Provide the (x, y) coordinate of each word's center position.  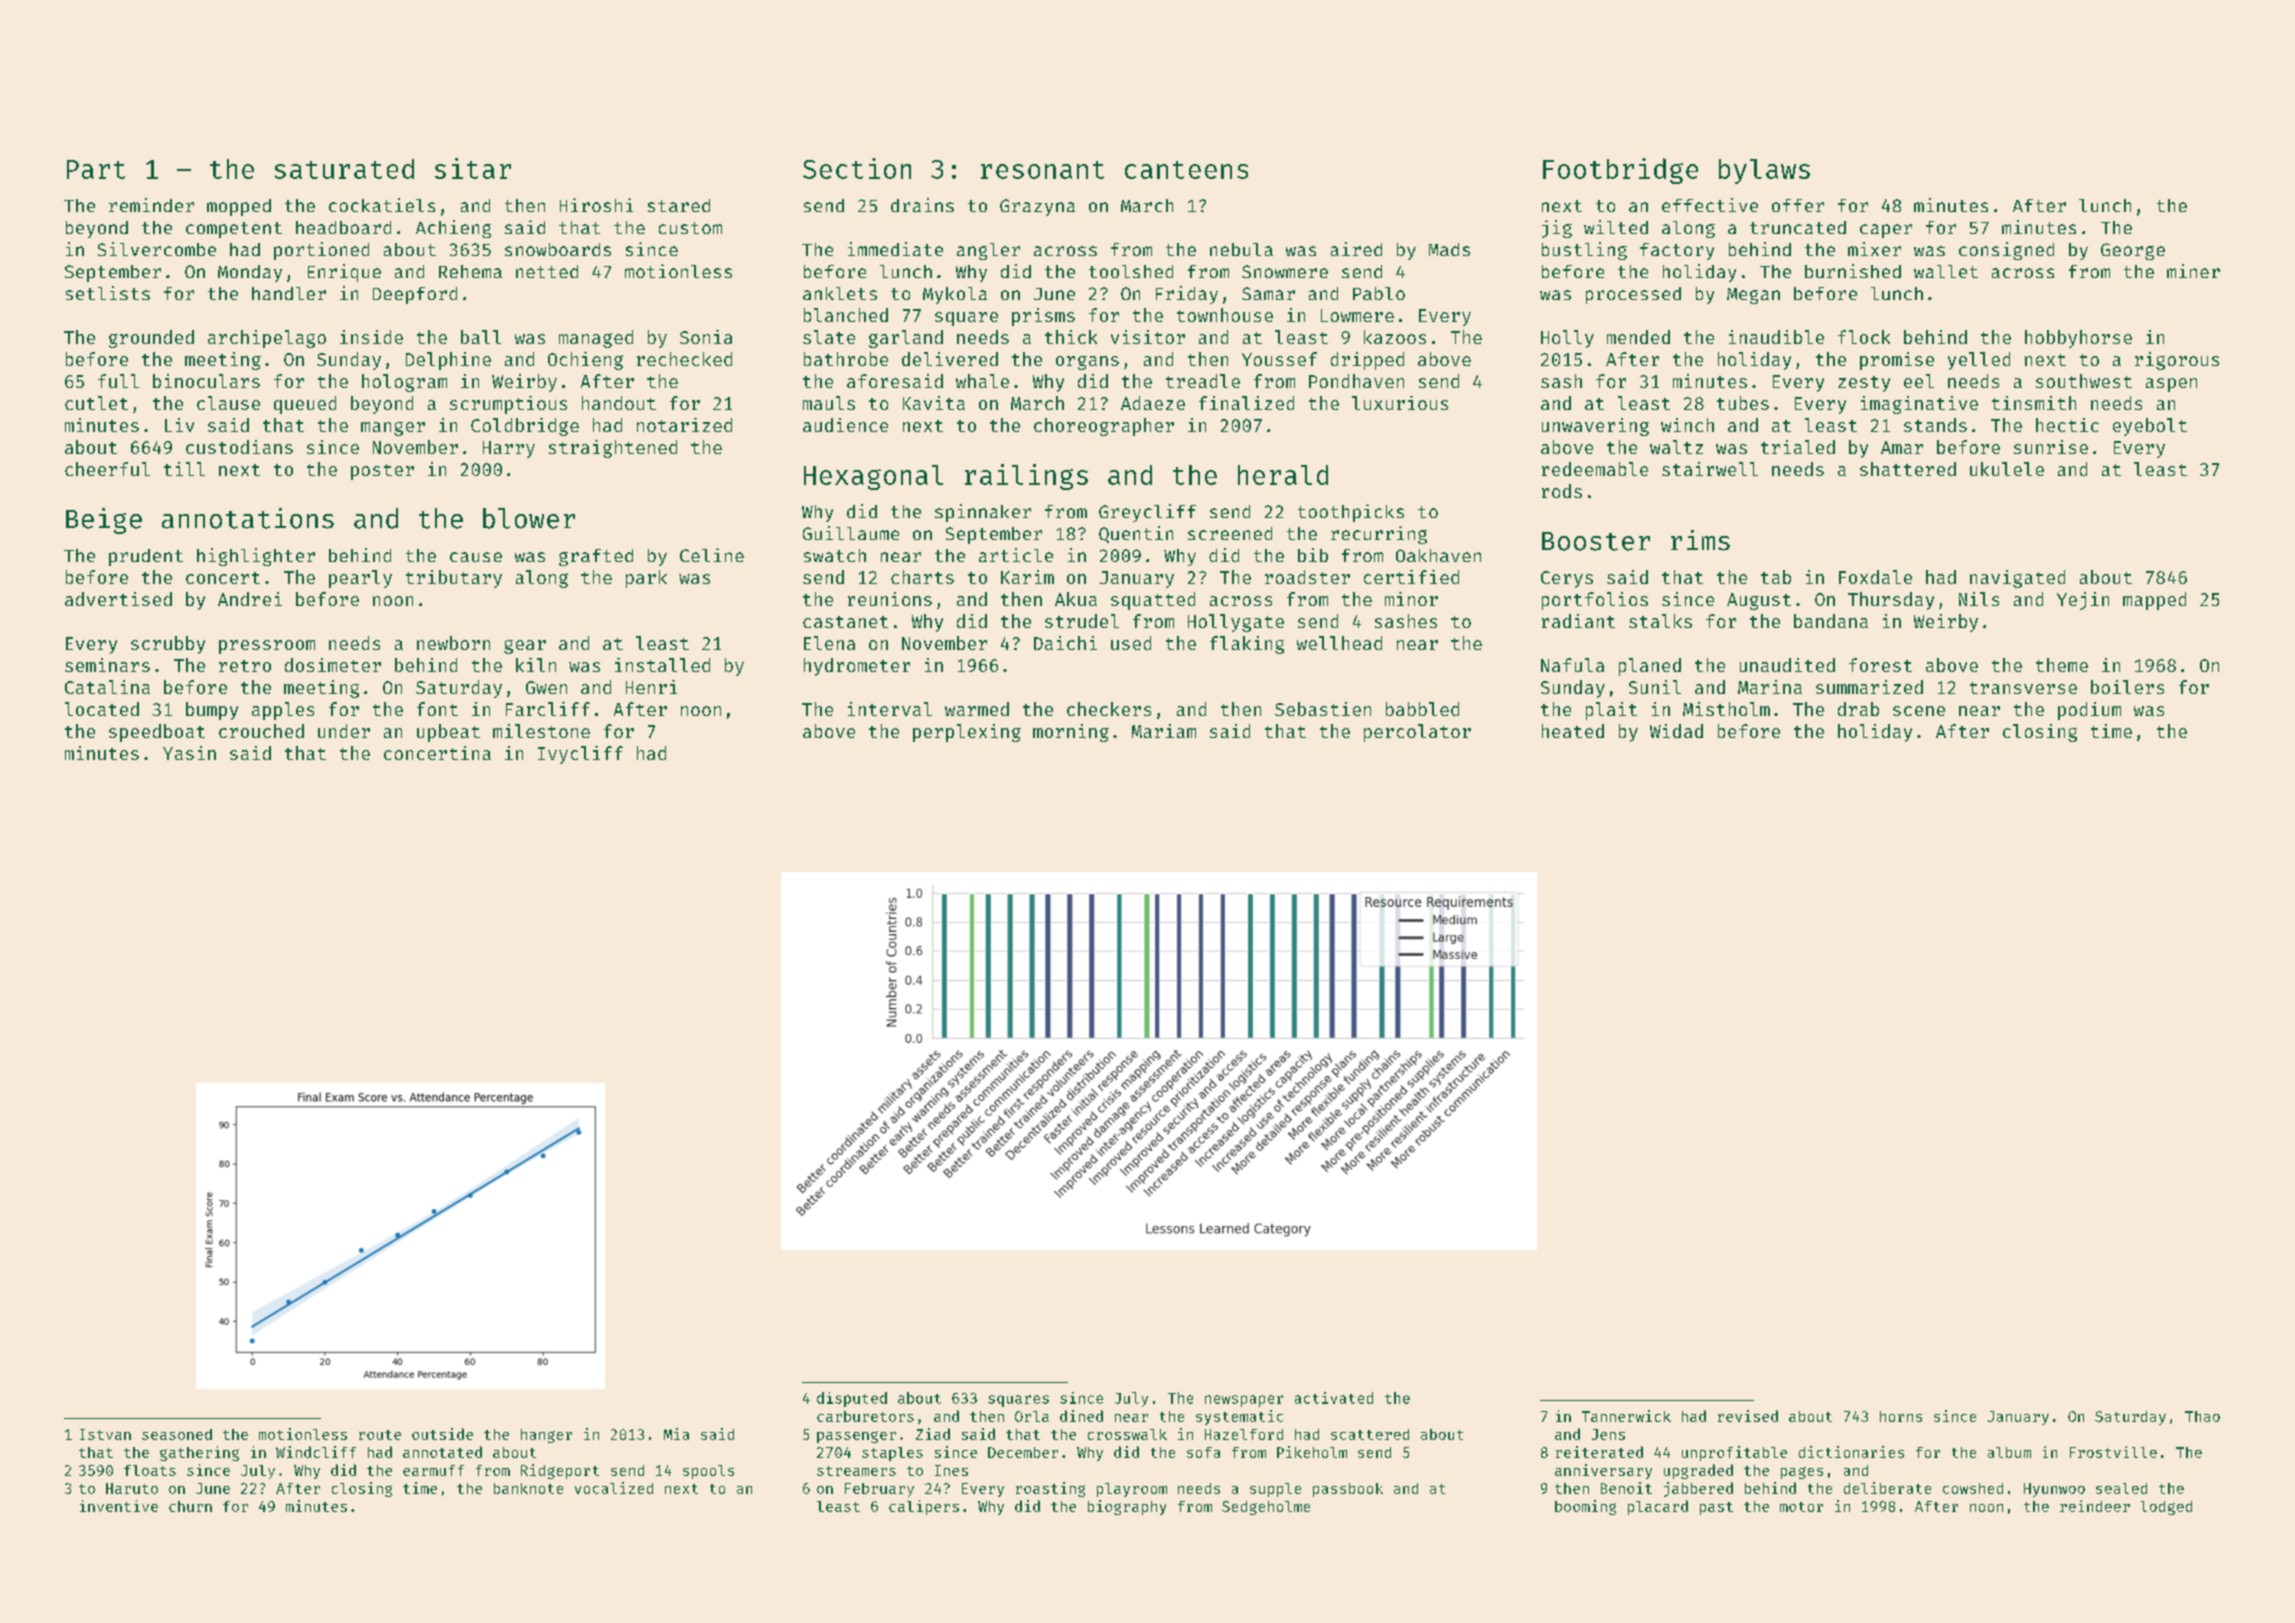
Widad (1676, 731)
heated (1573, 731)
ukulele (2007, 469)
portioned (321, 251)
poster (382, 472)
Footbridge (1620, 171)
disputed (852, 1399)
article (1016, 555)
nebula (1241, 249)
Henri (651, 687)
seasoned (177, 1434)
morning (1071, 733)
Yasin (189, 753)
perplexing (967, 733)
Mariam (1164, 731)
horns (1901, 1416)
